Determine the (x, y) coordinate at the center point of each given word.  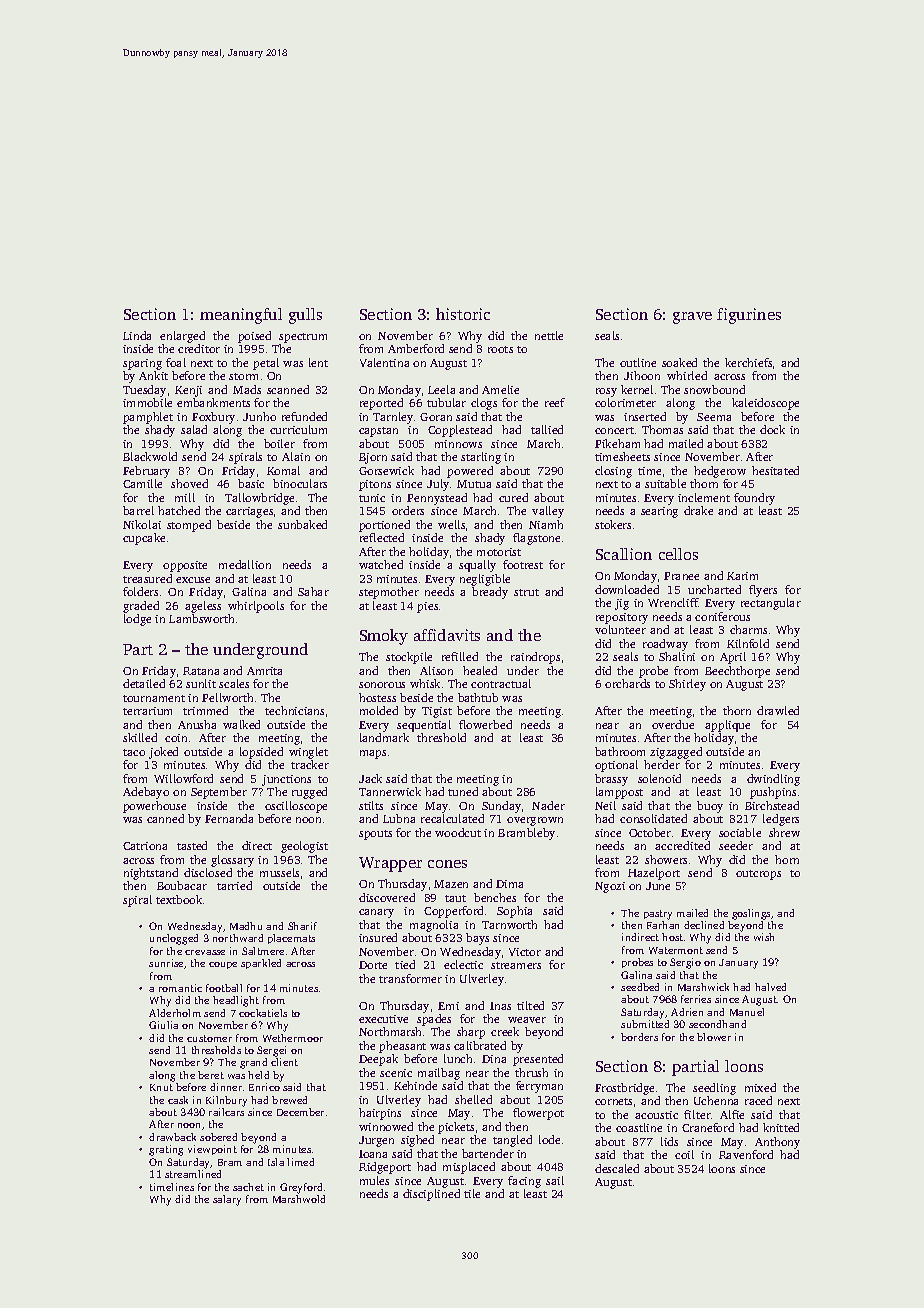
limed (300, 1162)
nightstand (151, 874)
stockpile (409, 658)
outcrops (758, 875)
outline (638, 362)
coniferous (722, 616)
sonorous (382, 685)
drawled (778, 710)
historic (463, 314)
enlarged (182, 337)
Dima (509, 884)
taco (134, 752)
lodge (137, 620)
